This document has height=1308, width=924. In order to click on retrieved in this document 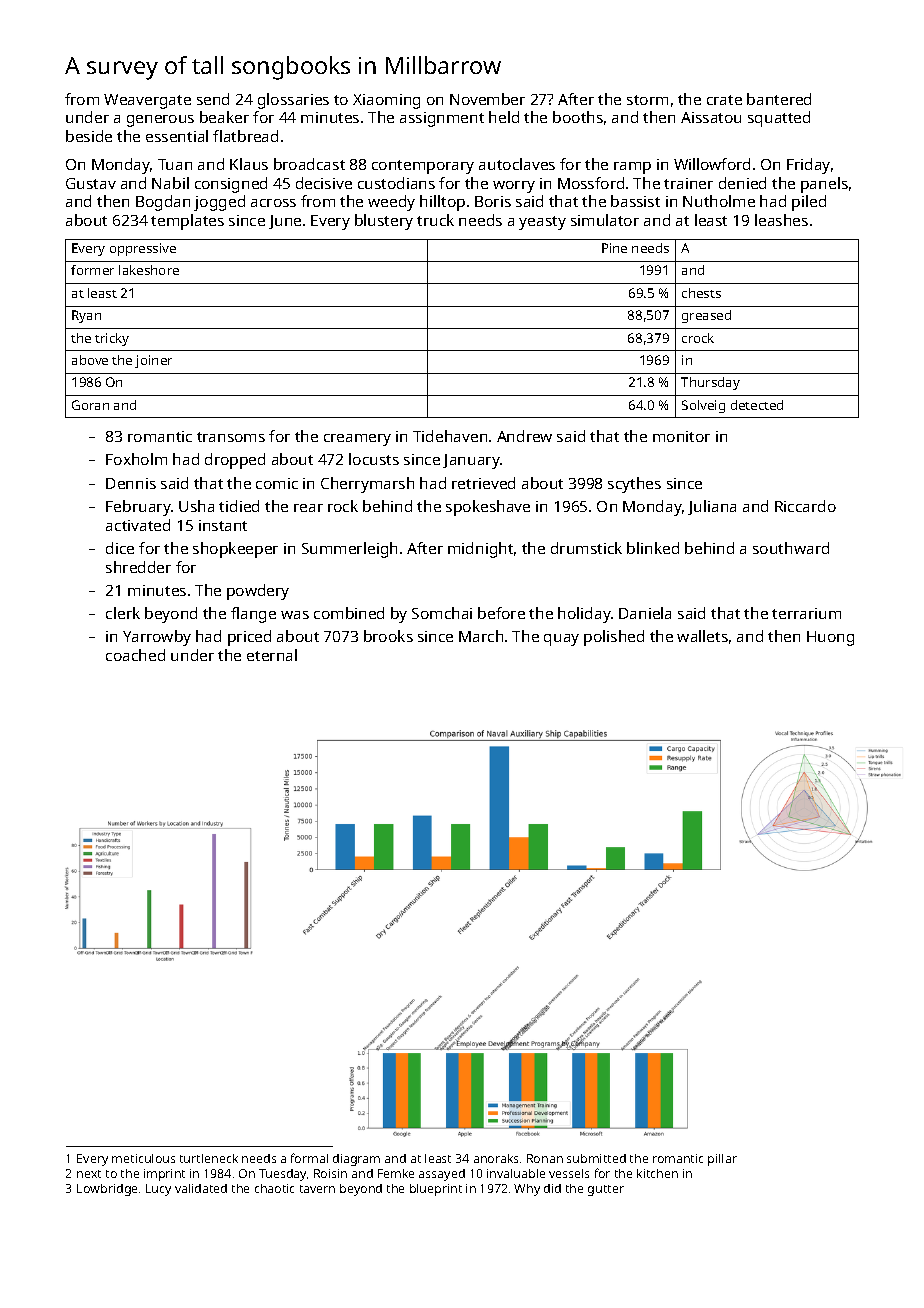, I will do `click(483, 483)`.
